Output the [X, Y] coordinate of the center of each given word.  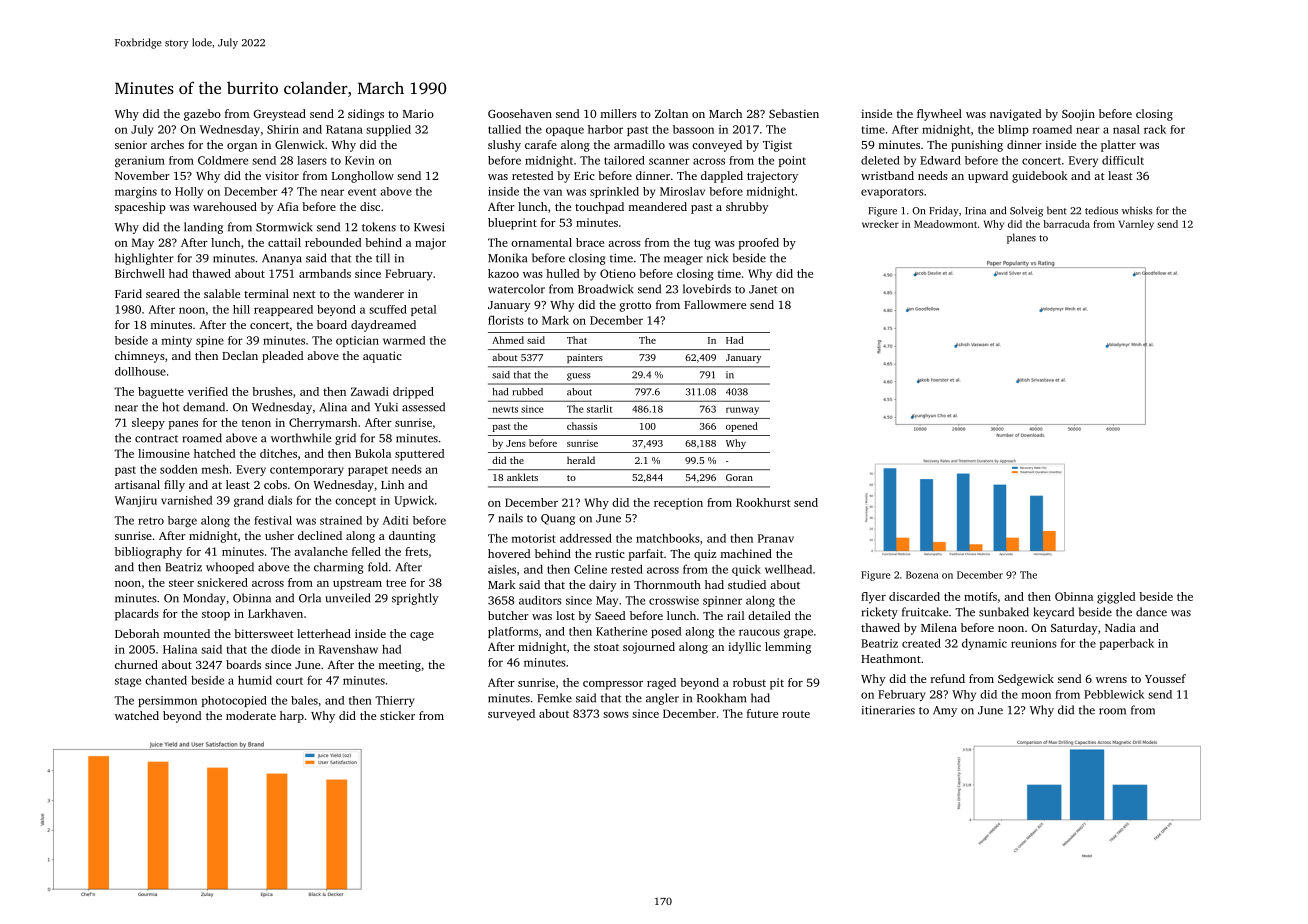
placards [137, 615]
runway [742, 411]
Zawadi [370, 391]
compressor [613, 685]
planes [1021, 238]
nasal [1126, 129]
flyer [873, 598]
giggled [1116, 598]
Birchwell [140, 273]
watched [137, 715]
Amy [945, 711]
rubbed [527, 392]
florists [506, 320]
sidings [366, 115]
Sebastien [794, 113]
